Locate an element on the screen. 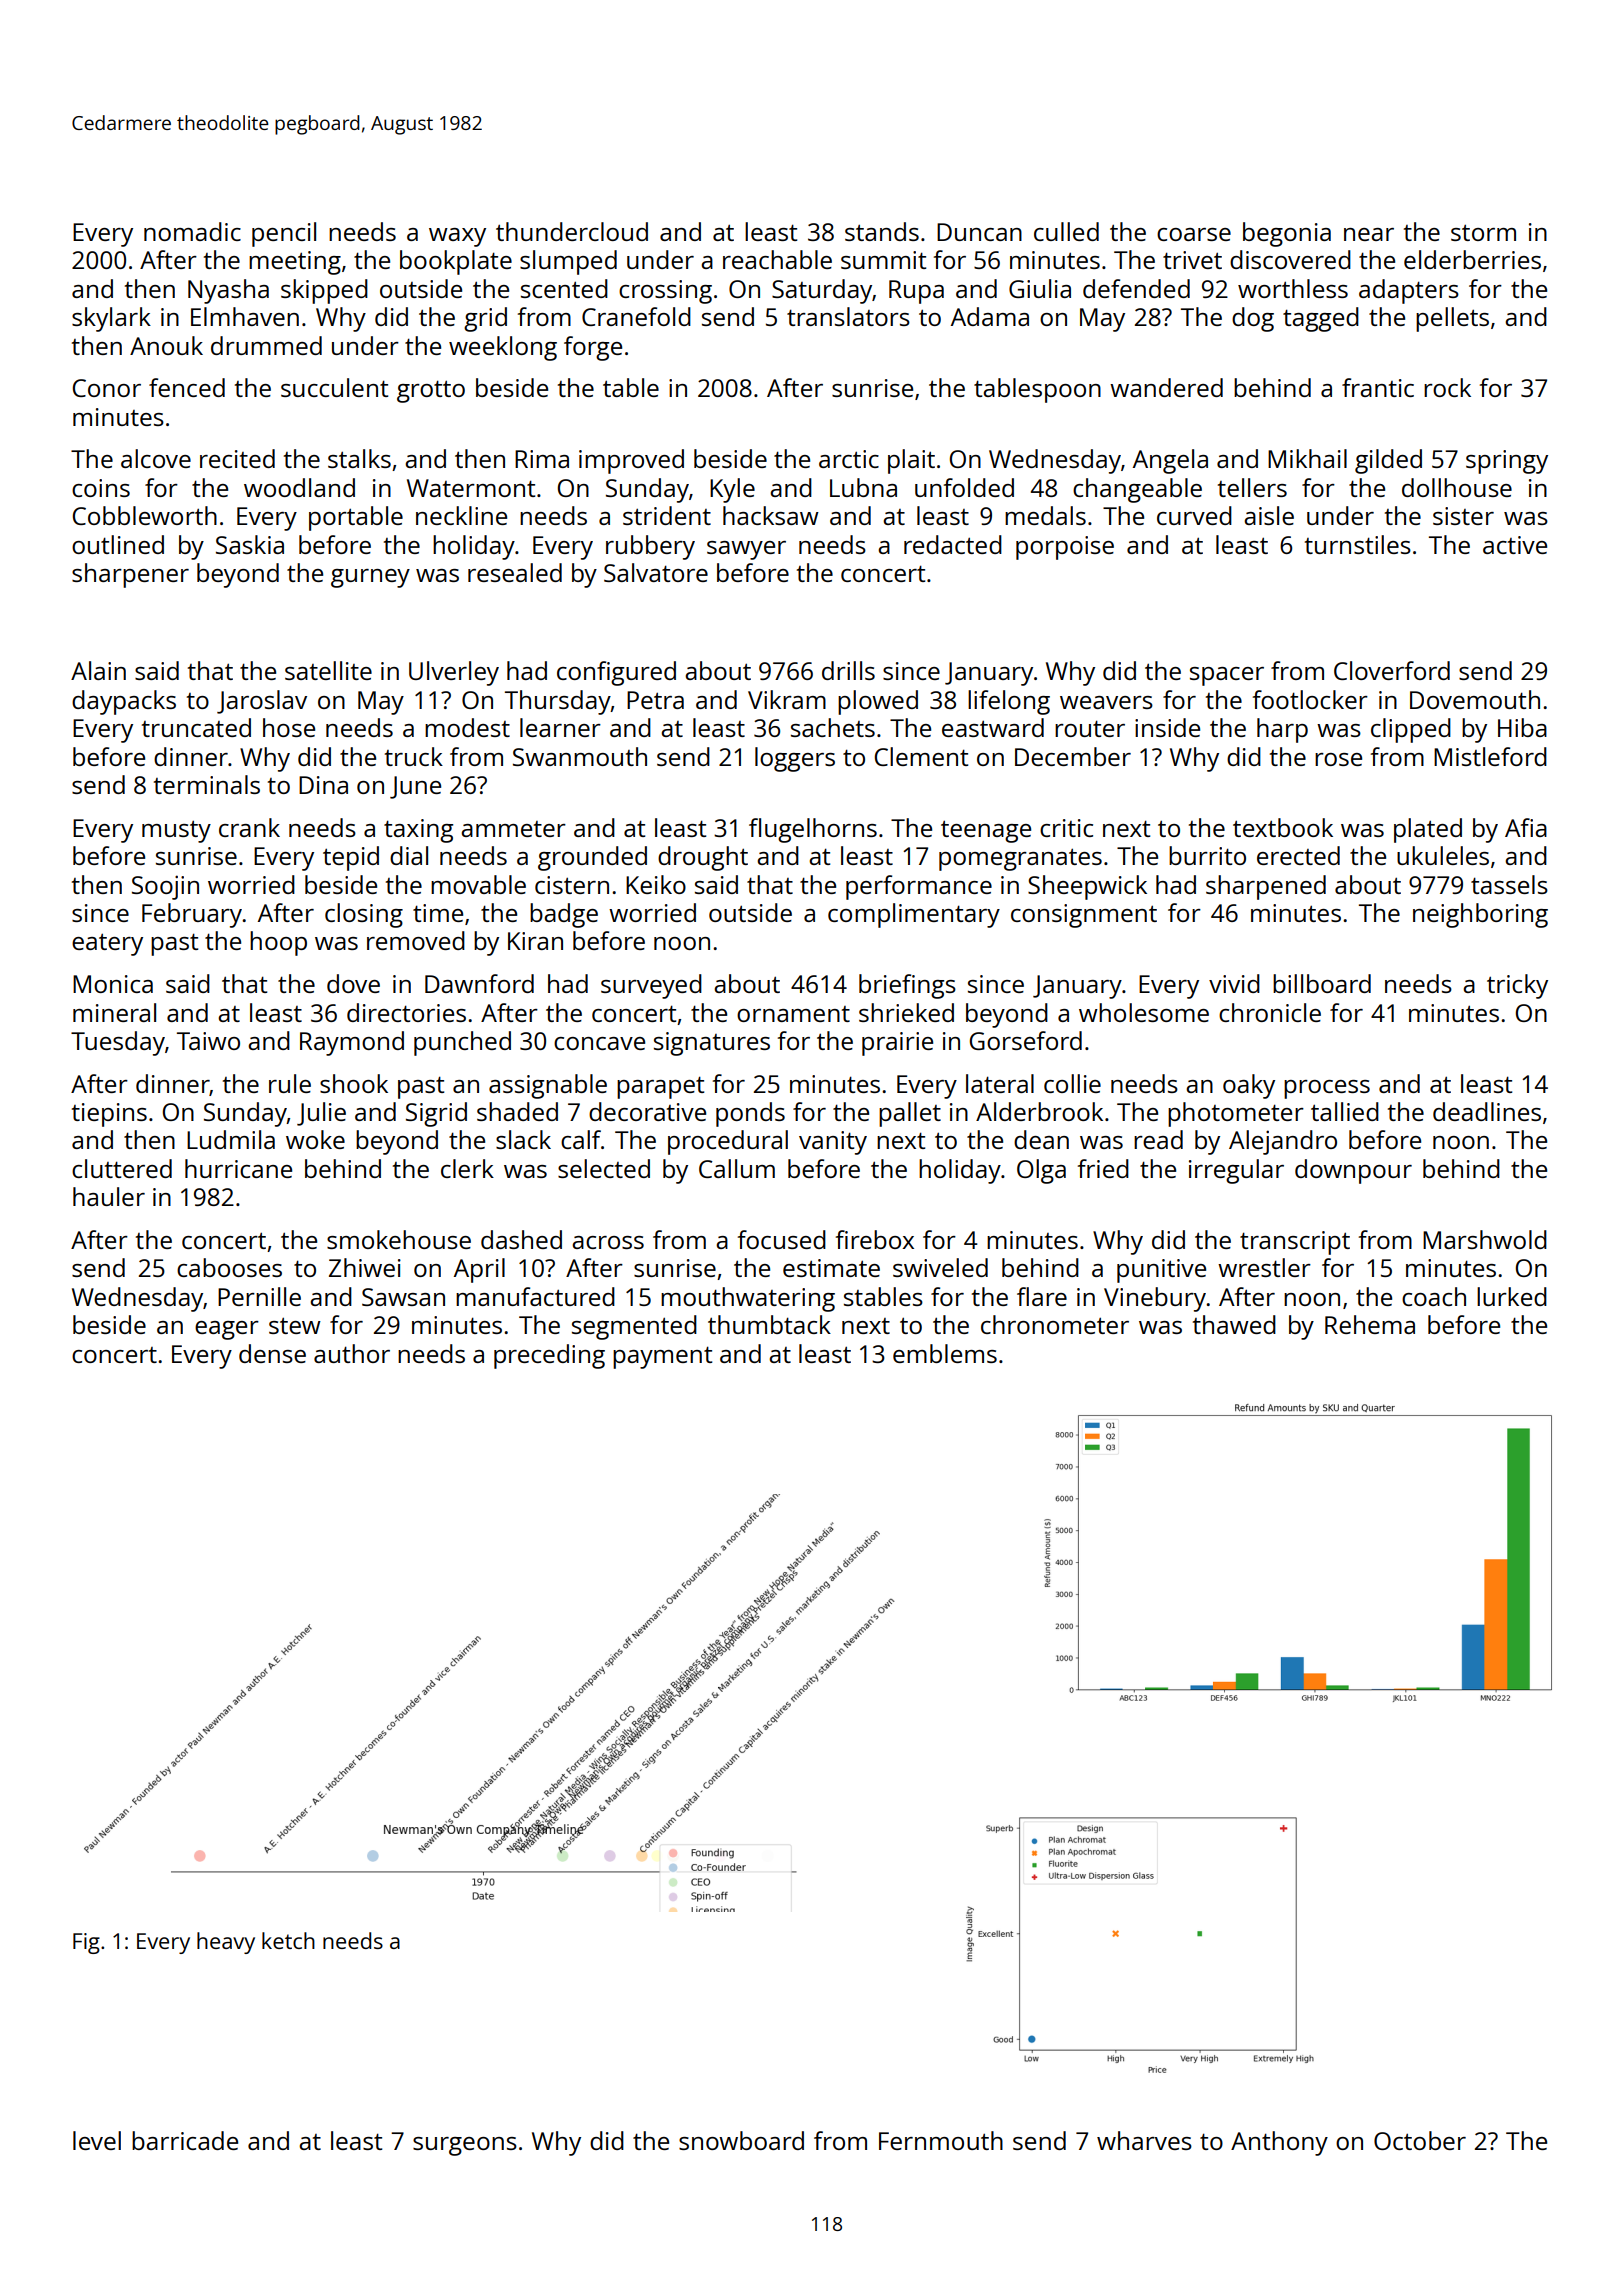 This screenshot has width=1620, height=2292. payment is located at coordinates (662, 1357).
